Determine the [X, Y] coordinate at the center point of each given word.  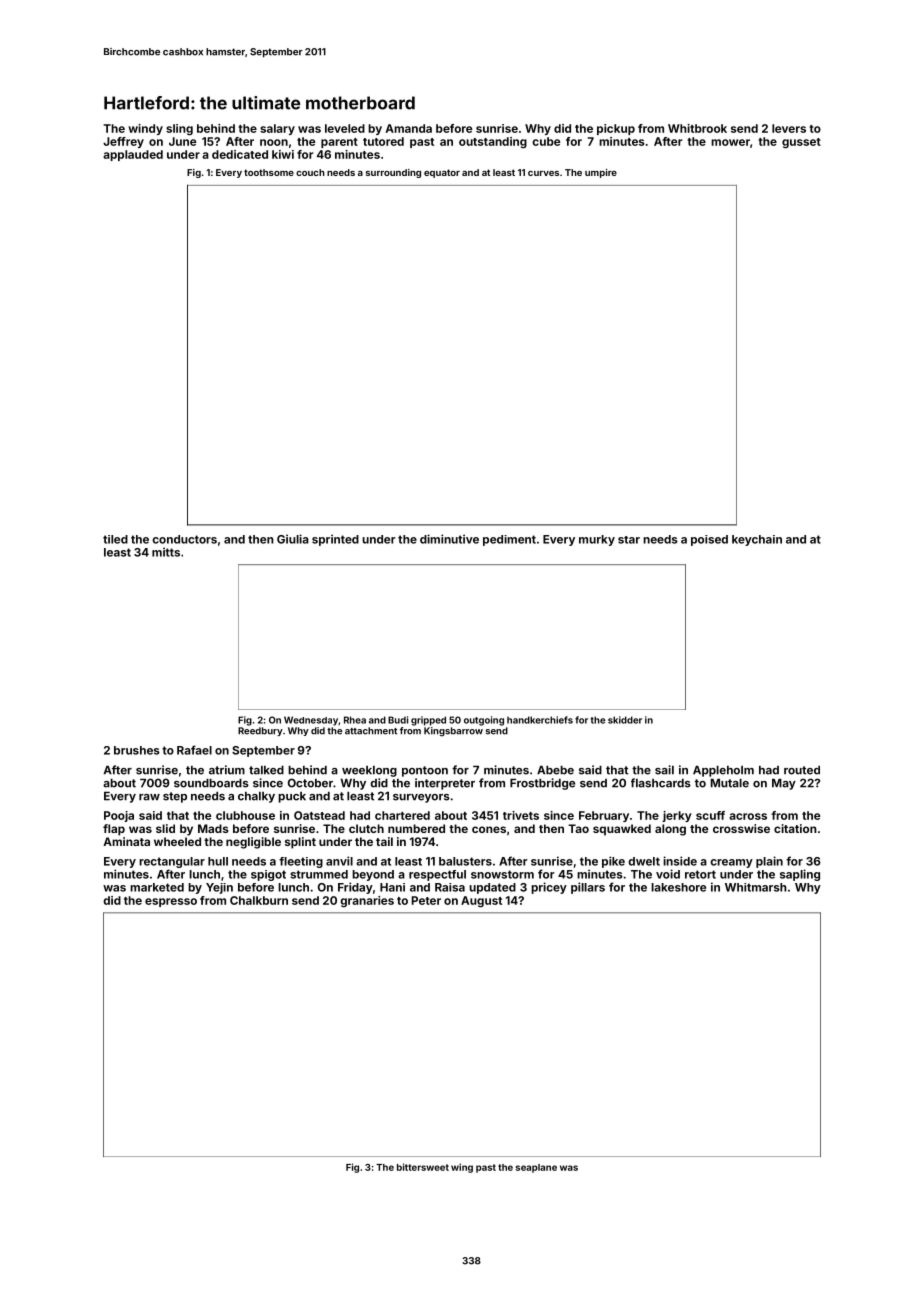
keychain [757, 540]
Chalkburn [259, 900]
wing [462, 1168]
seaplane [536, 1168]
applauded [133, 155]
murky [597, 540]
